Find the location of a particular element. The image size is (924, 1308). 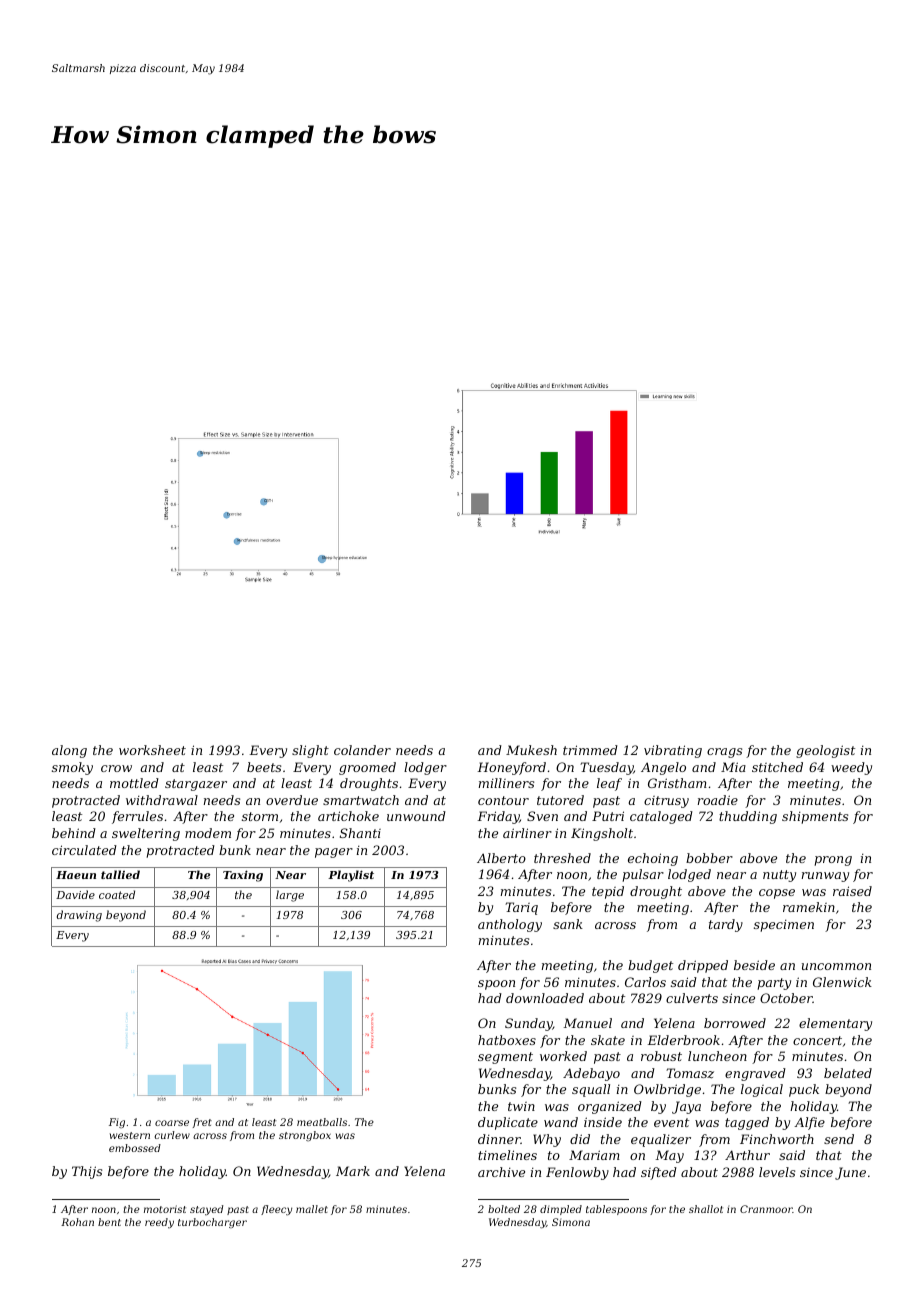

culverts is located at coordinates (692, 998).
